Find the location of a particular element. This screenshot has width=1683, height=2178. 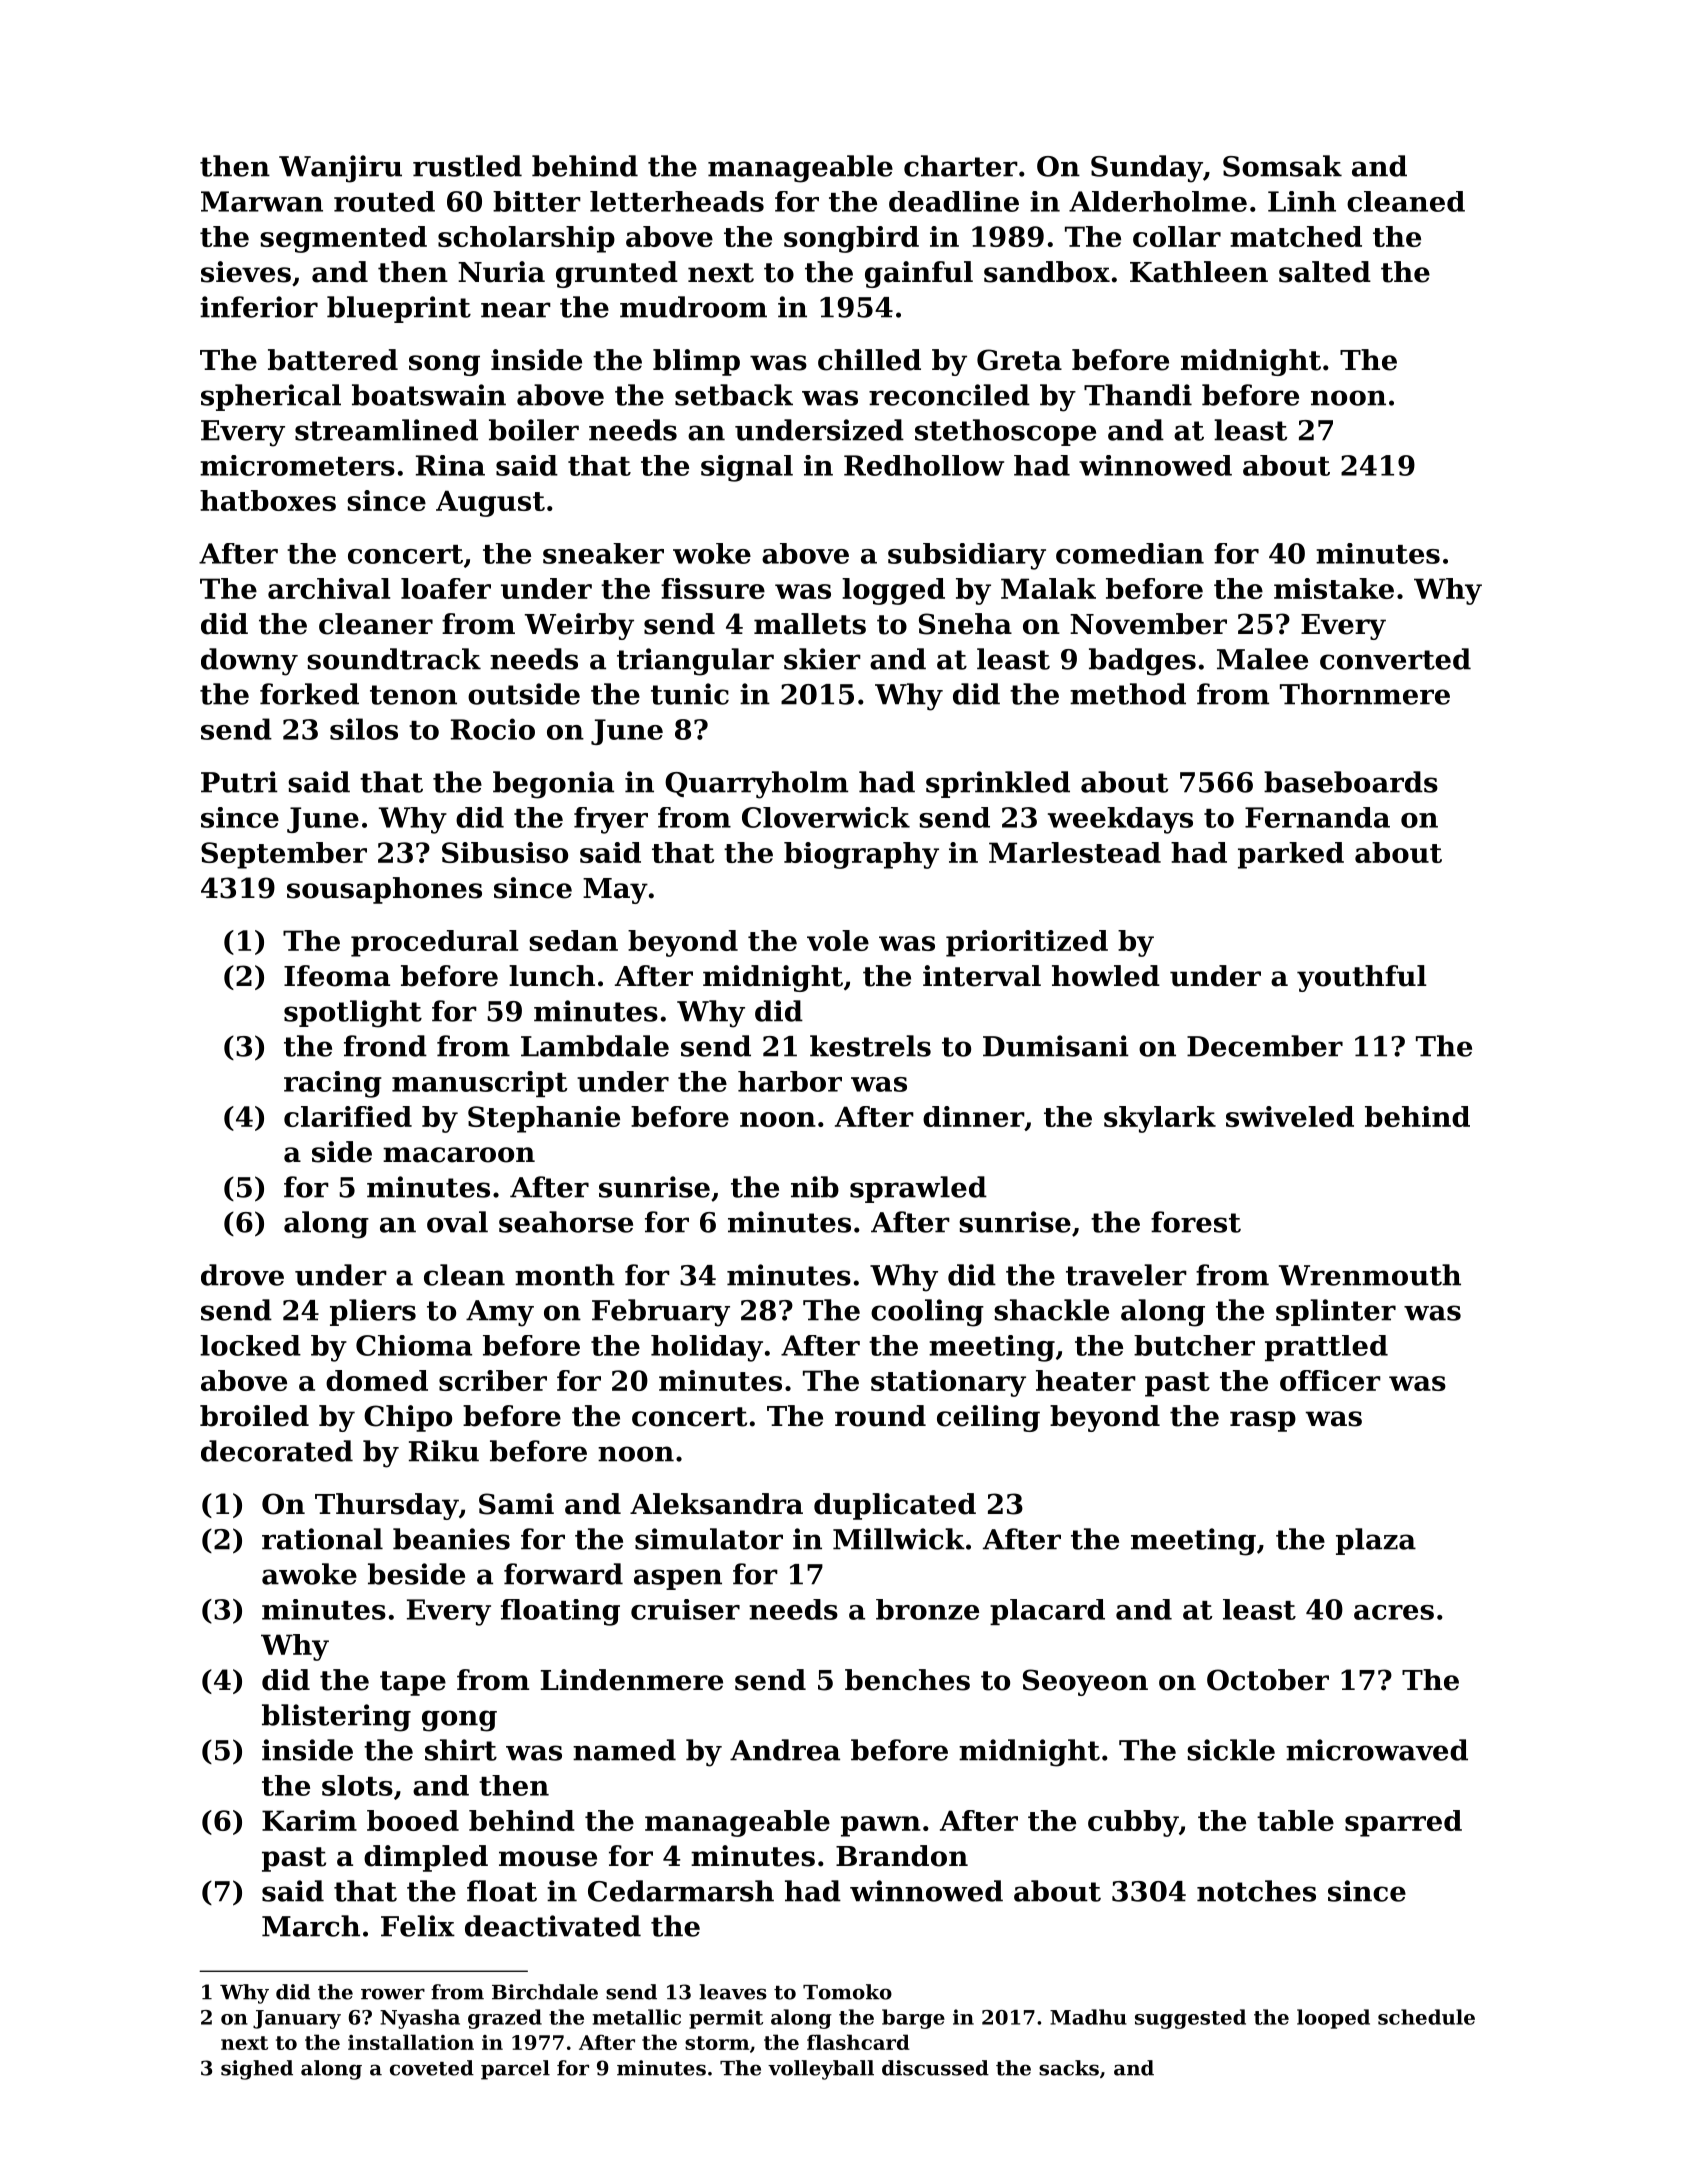

traveler is located at coordinates (1126, 1275).
